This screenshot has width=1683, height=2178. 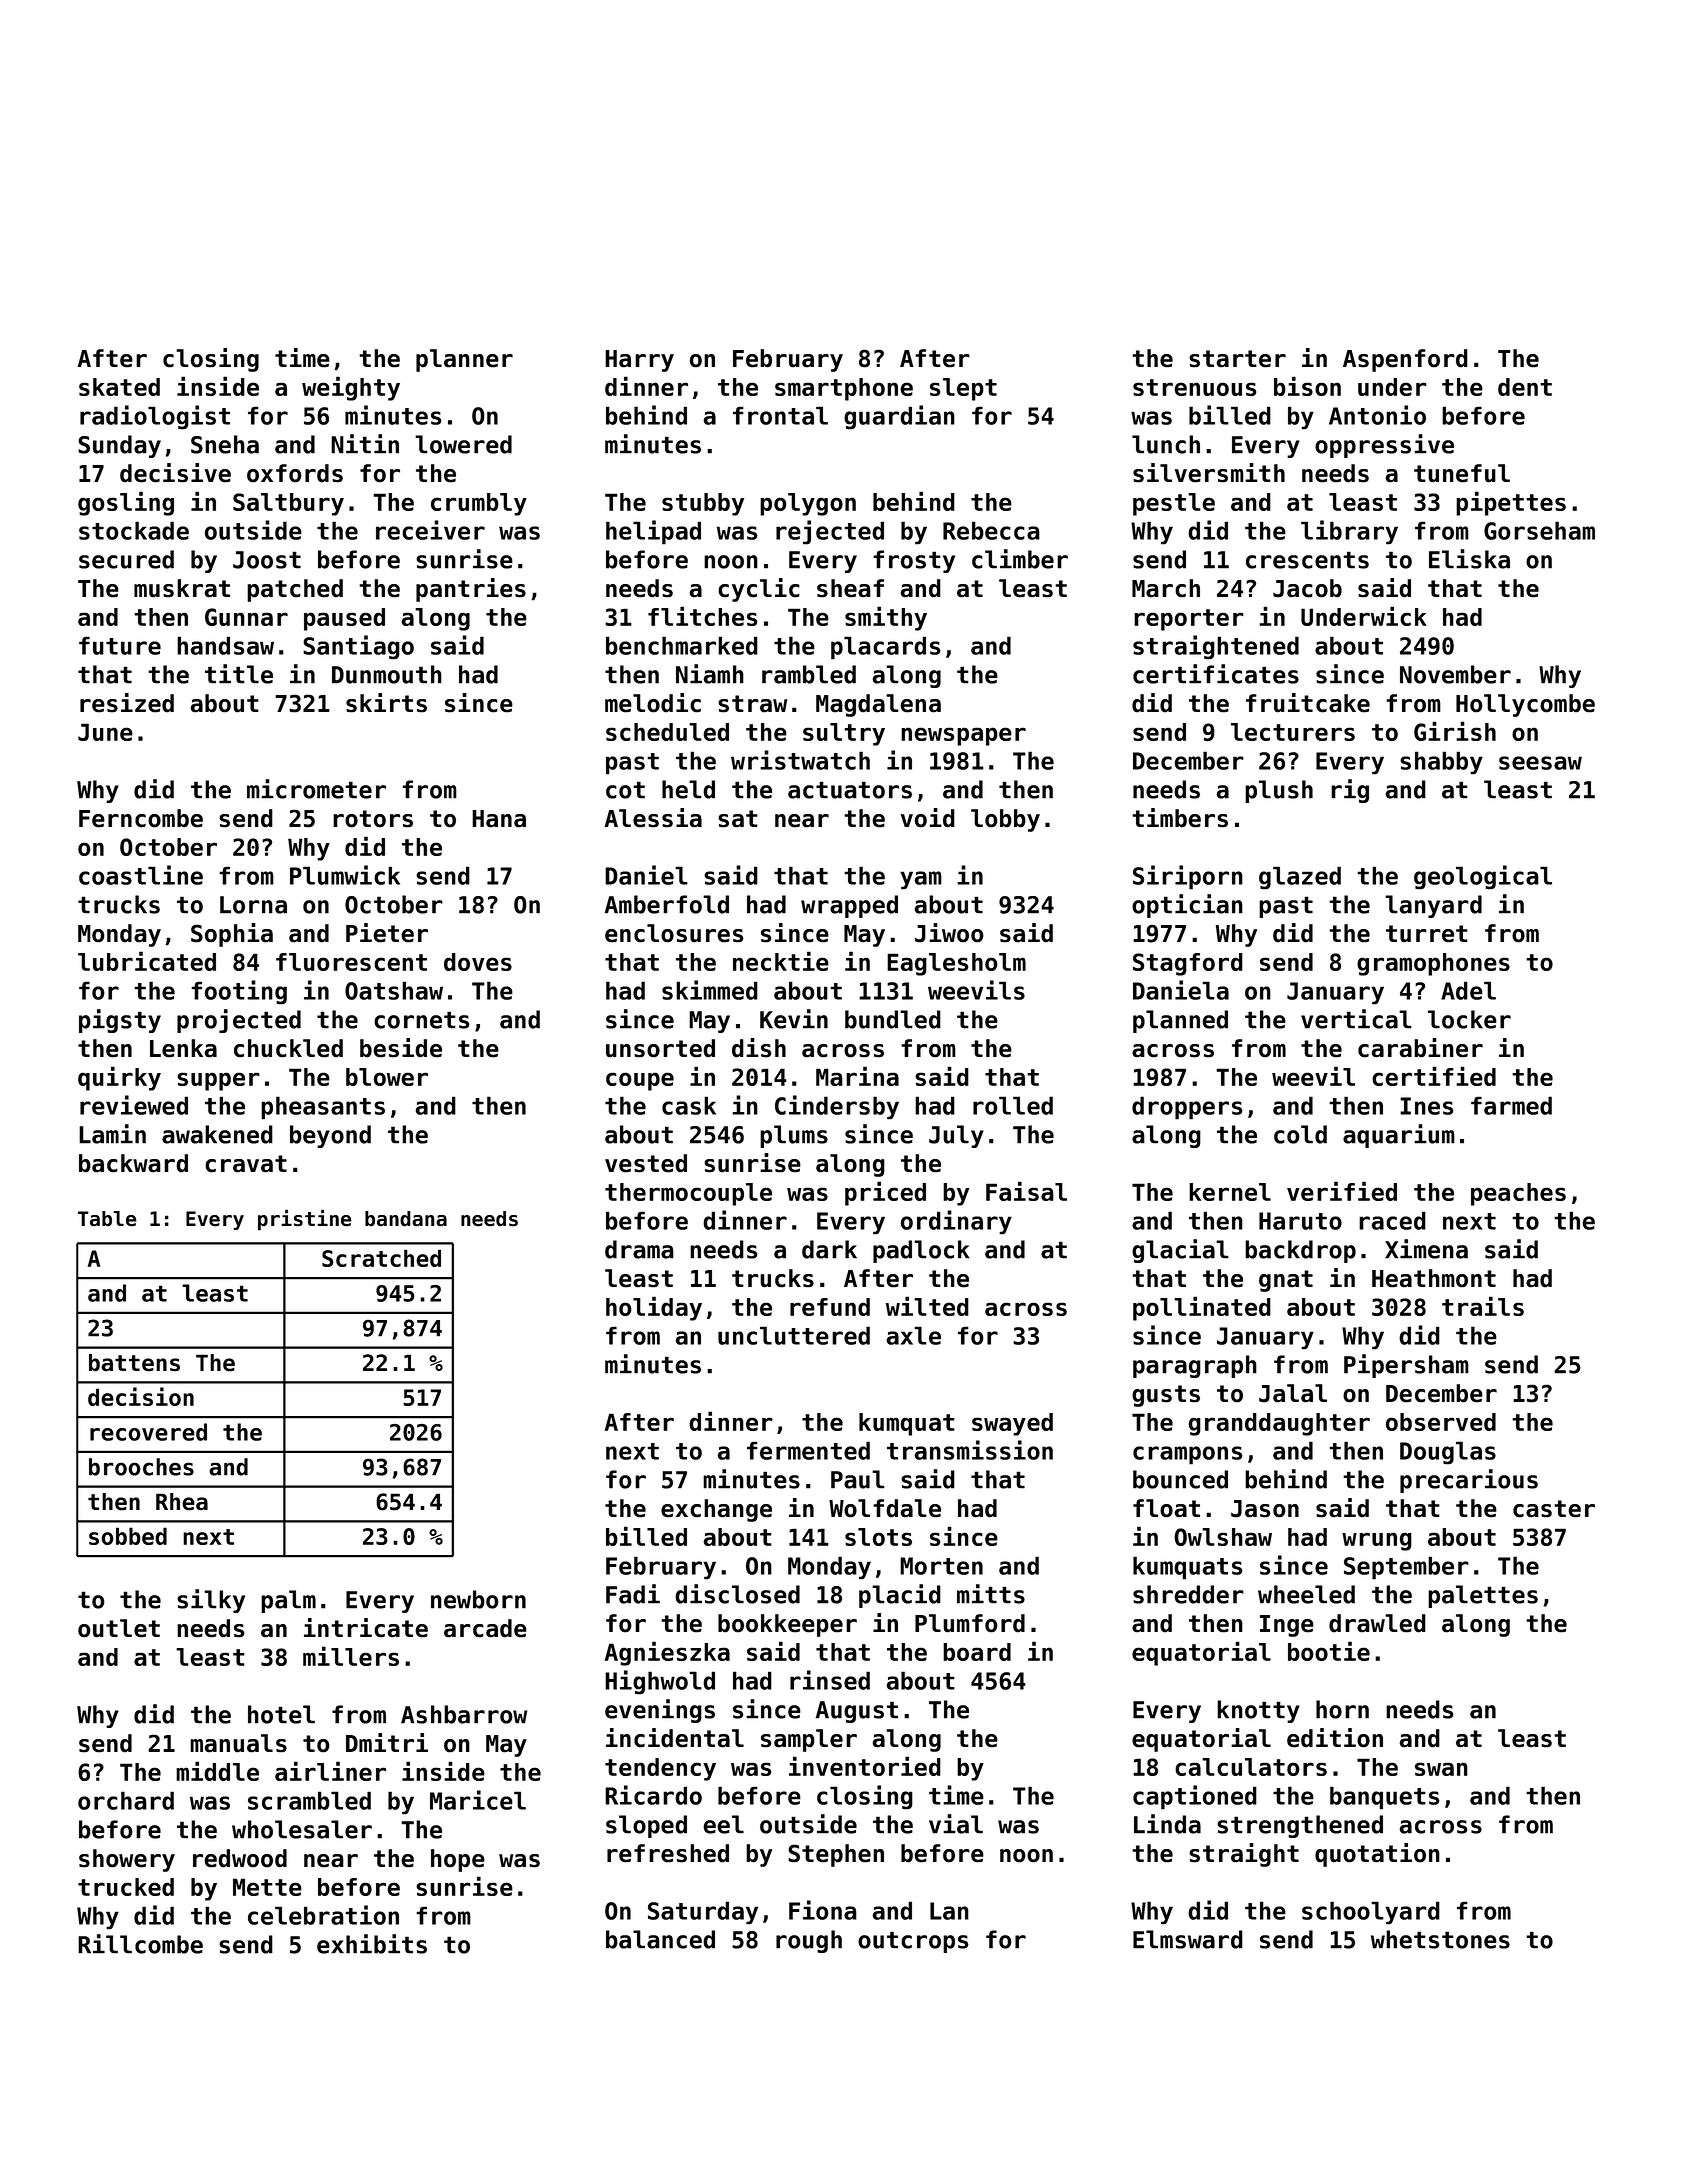 What do you see at coordinates (660, 1939) in the screenshot?
I see `balanced` at bounding box center [660, 1939].
